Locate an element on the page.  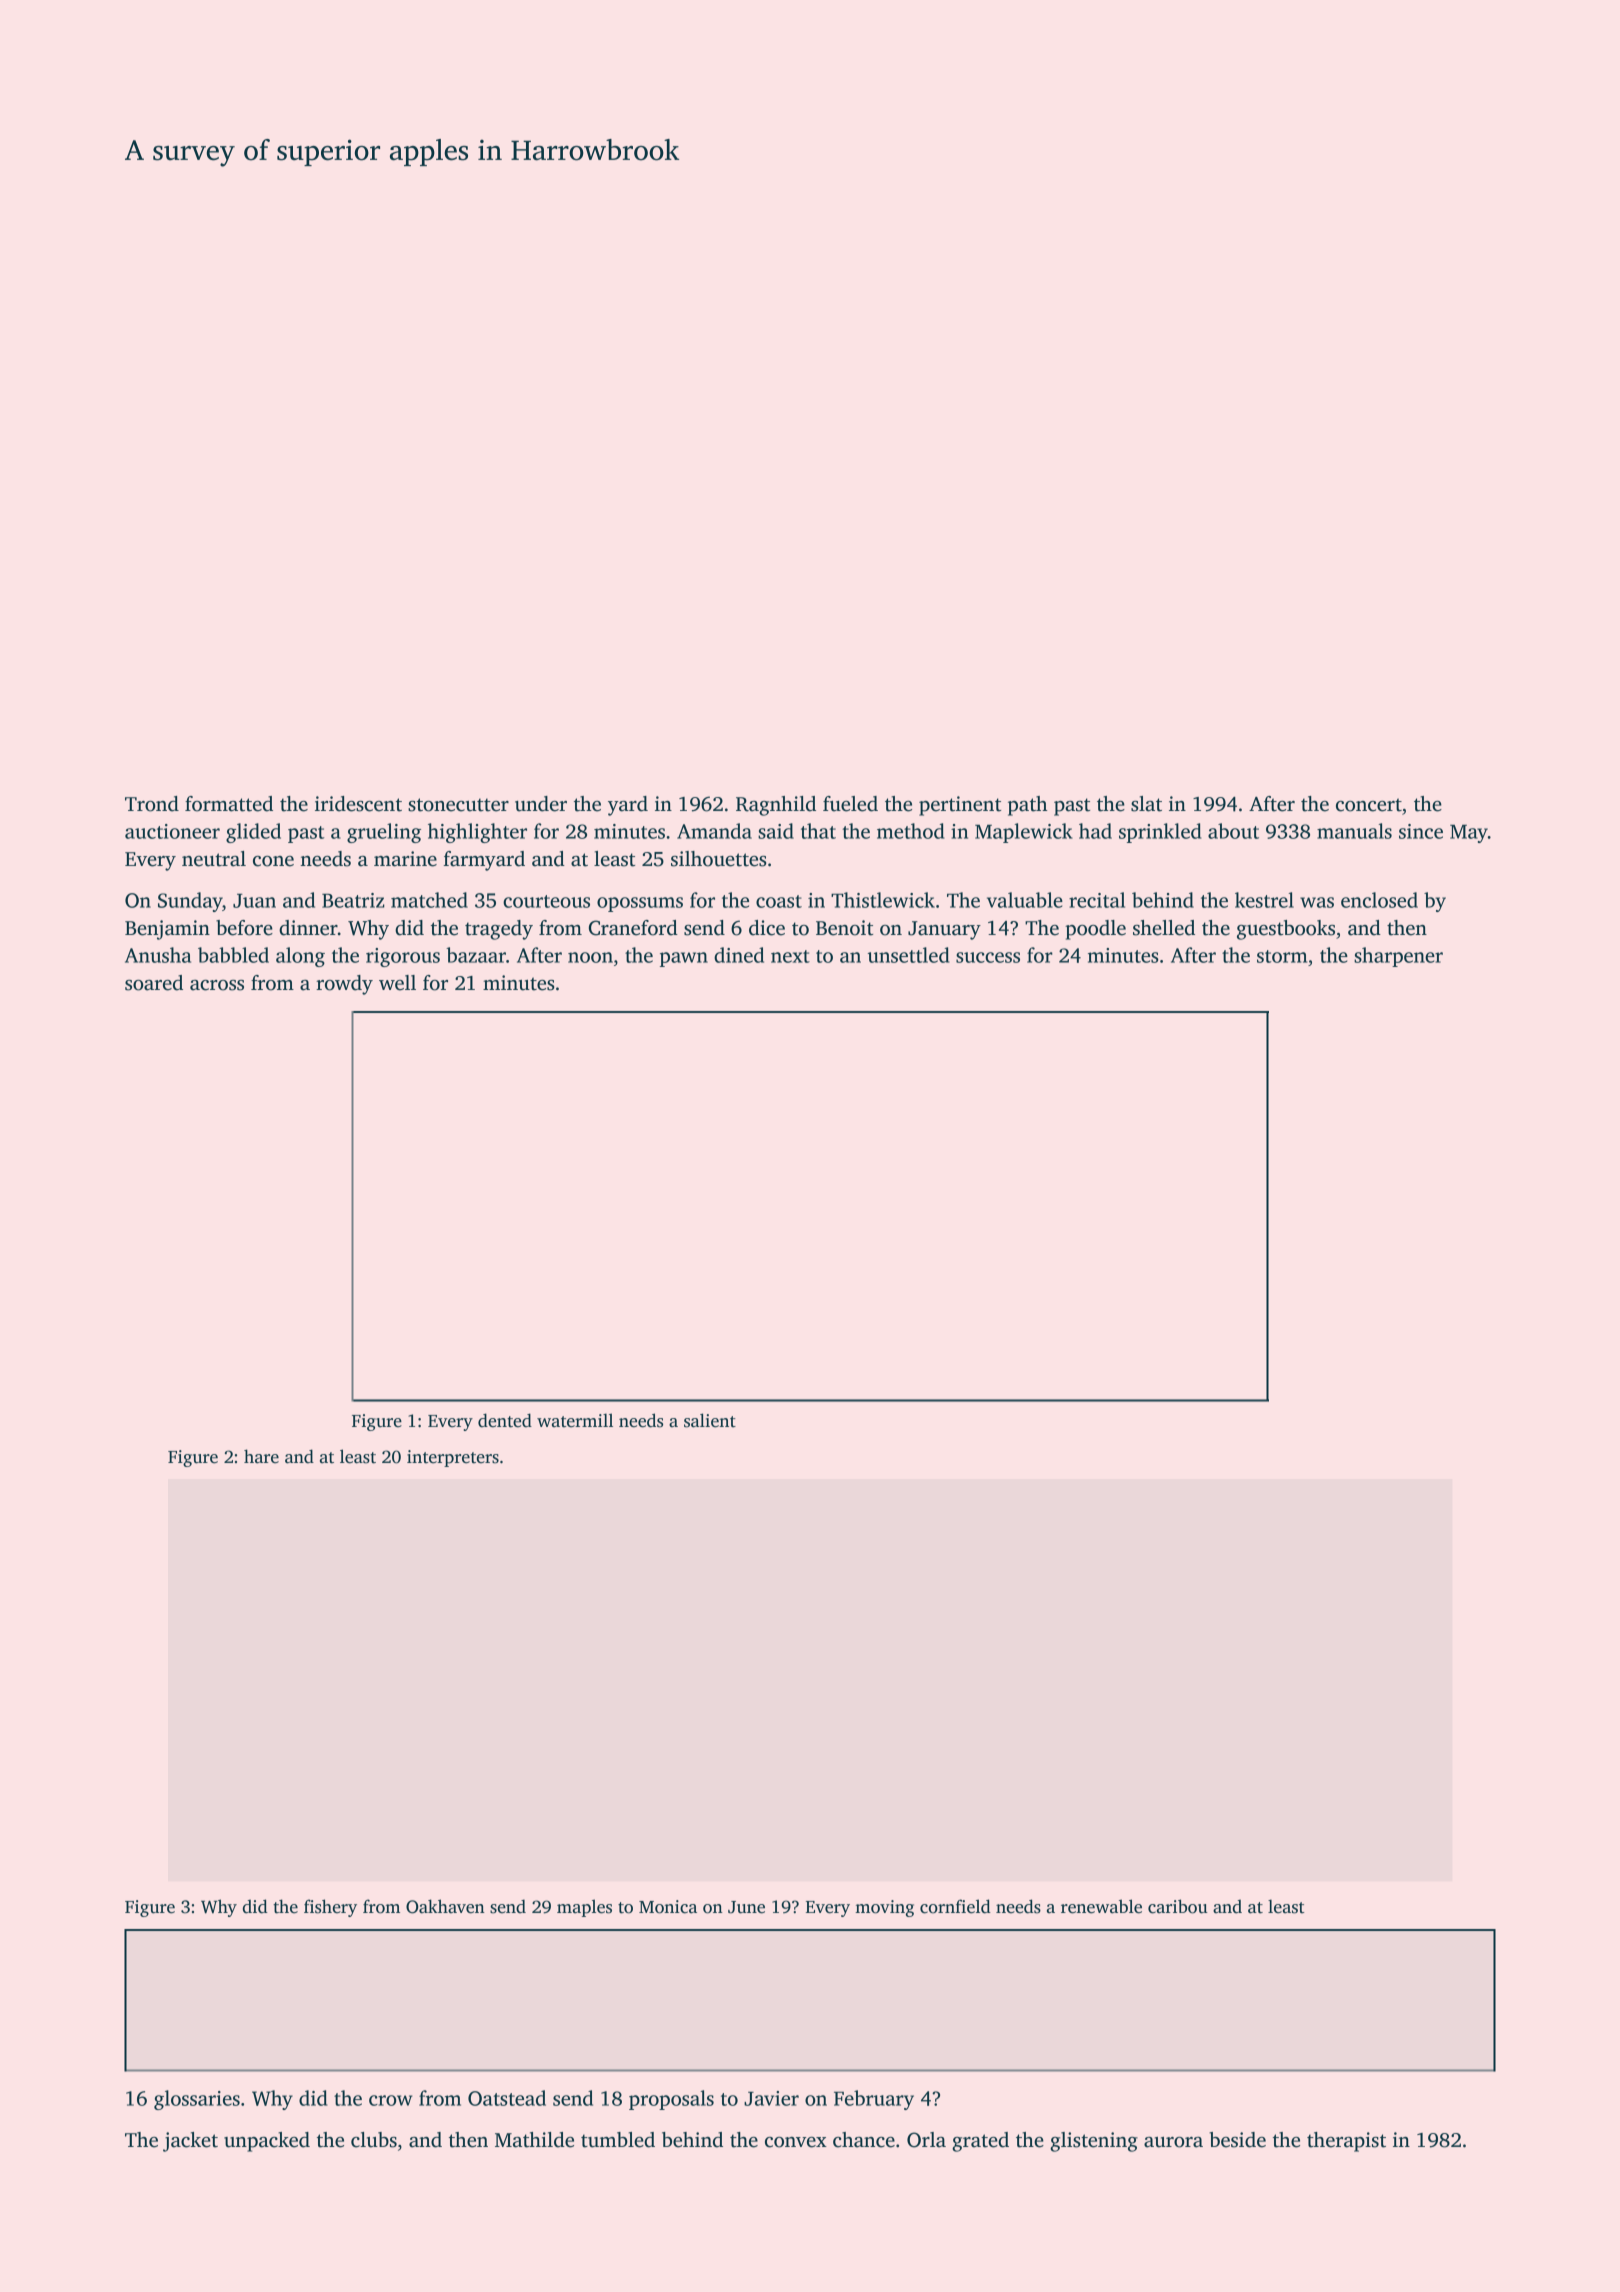
iridescent is located at coordinates (358, 804).
